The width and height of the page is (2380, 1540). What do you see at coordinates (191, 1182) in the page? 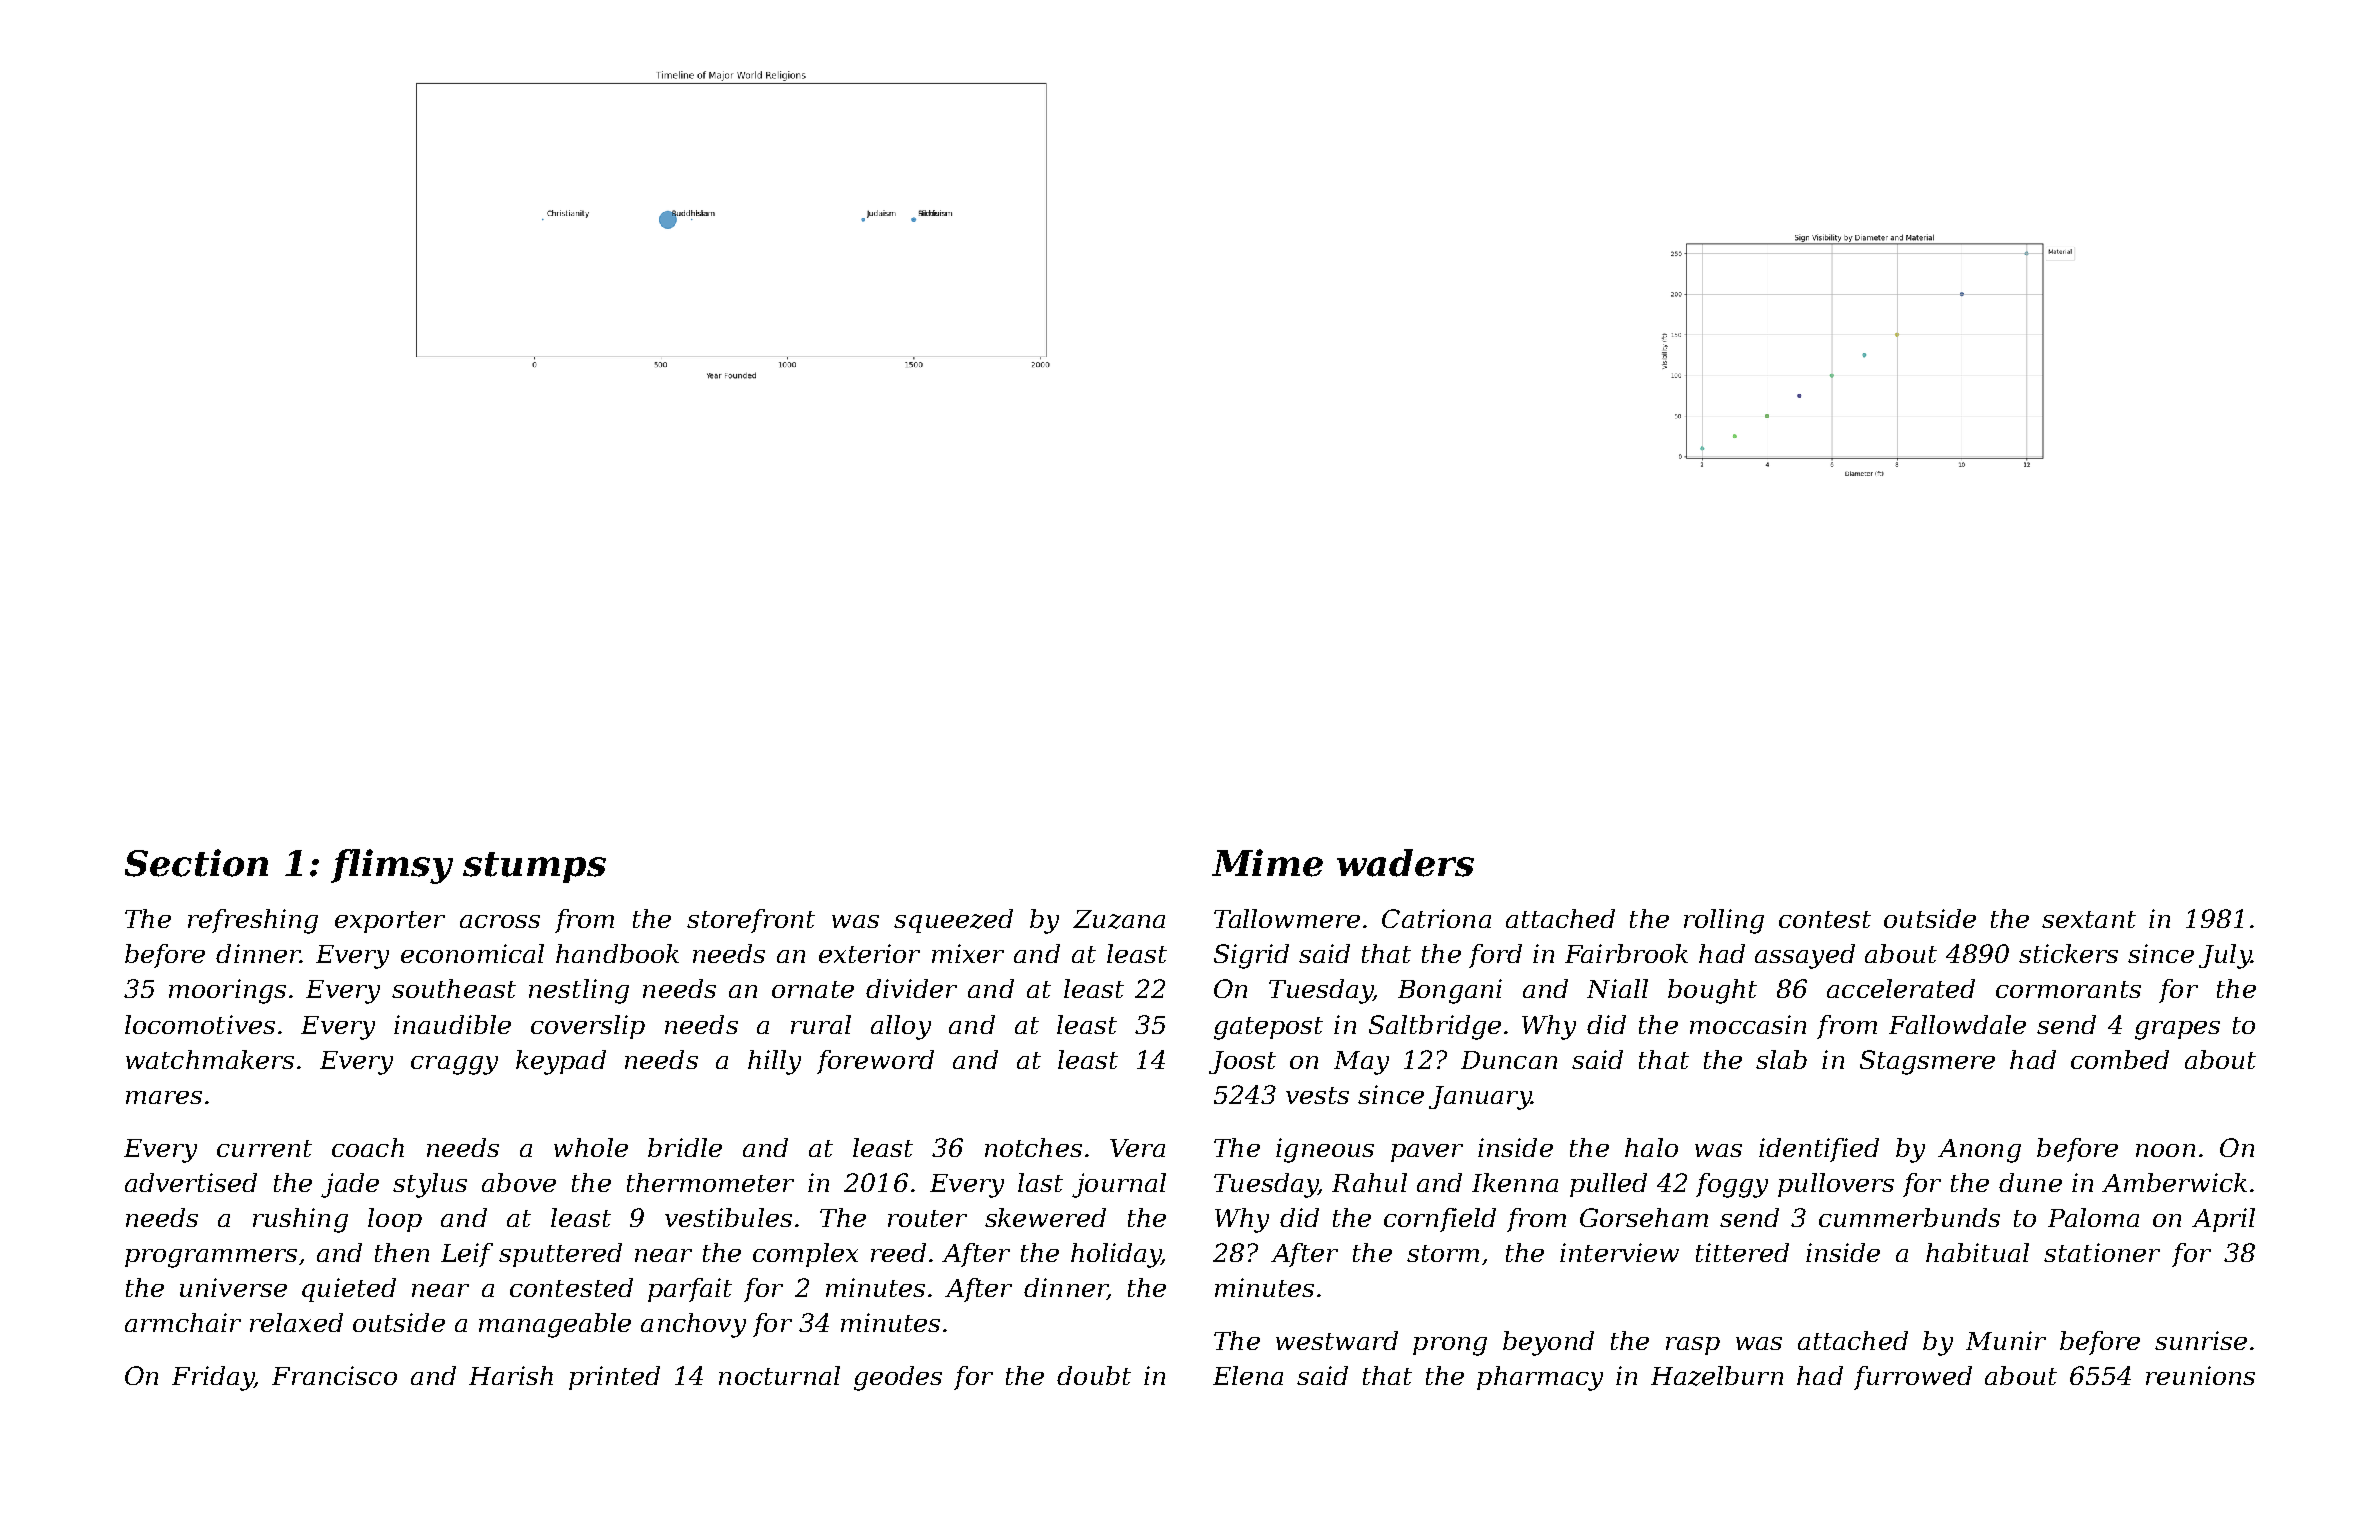
I see `advertised` at bounding box center [191, 1182].
